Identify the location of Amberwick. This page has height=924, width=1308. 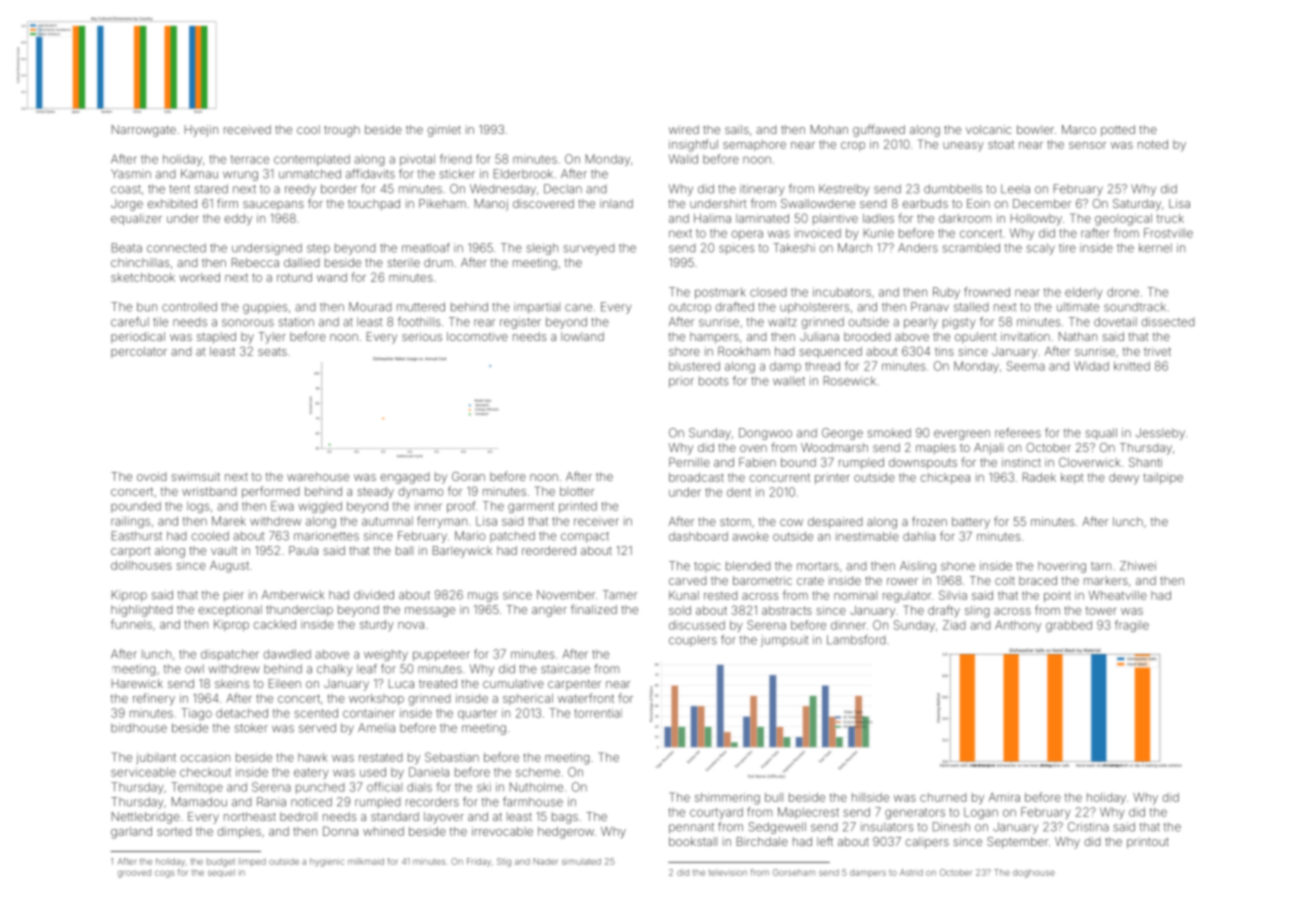
(293, 595).
